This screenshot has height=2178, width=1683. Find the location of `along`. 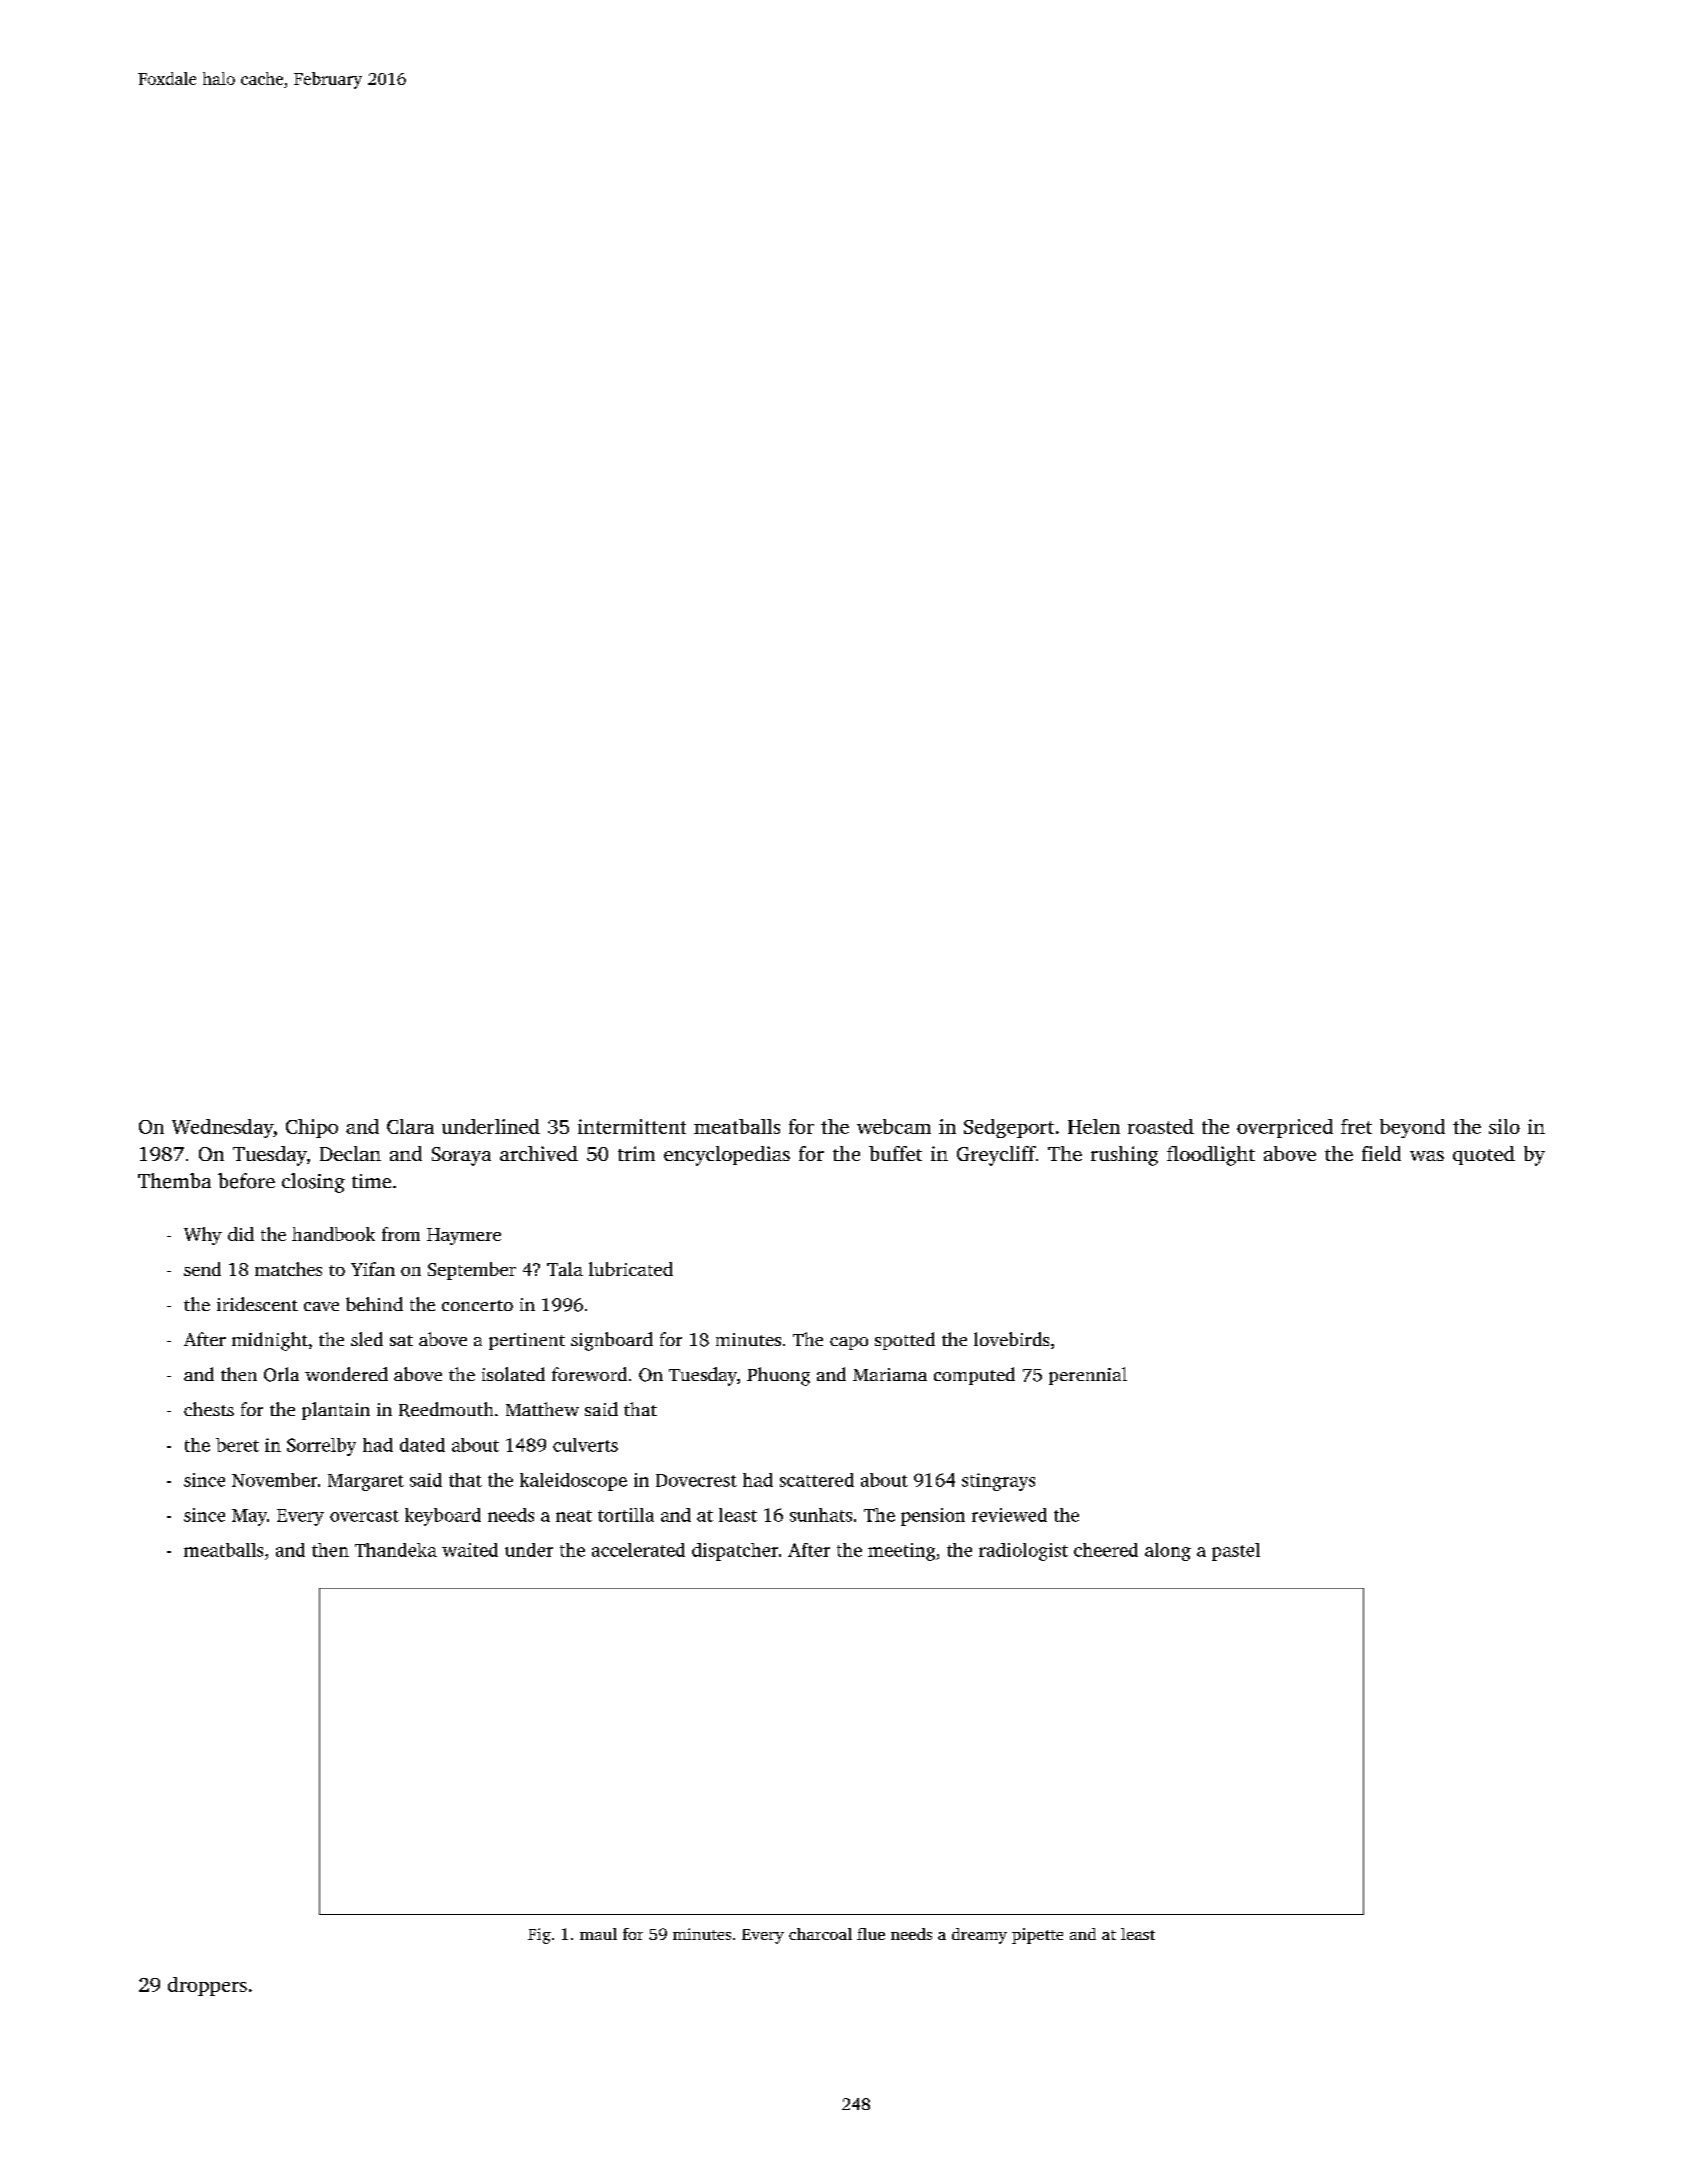

along is located at coordinates (1168, 1552).
